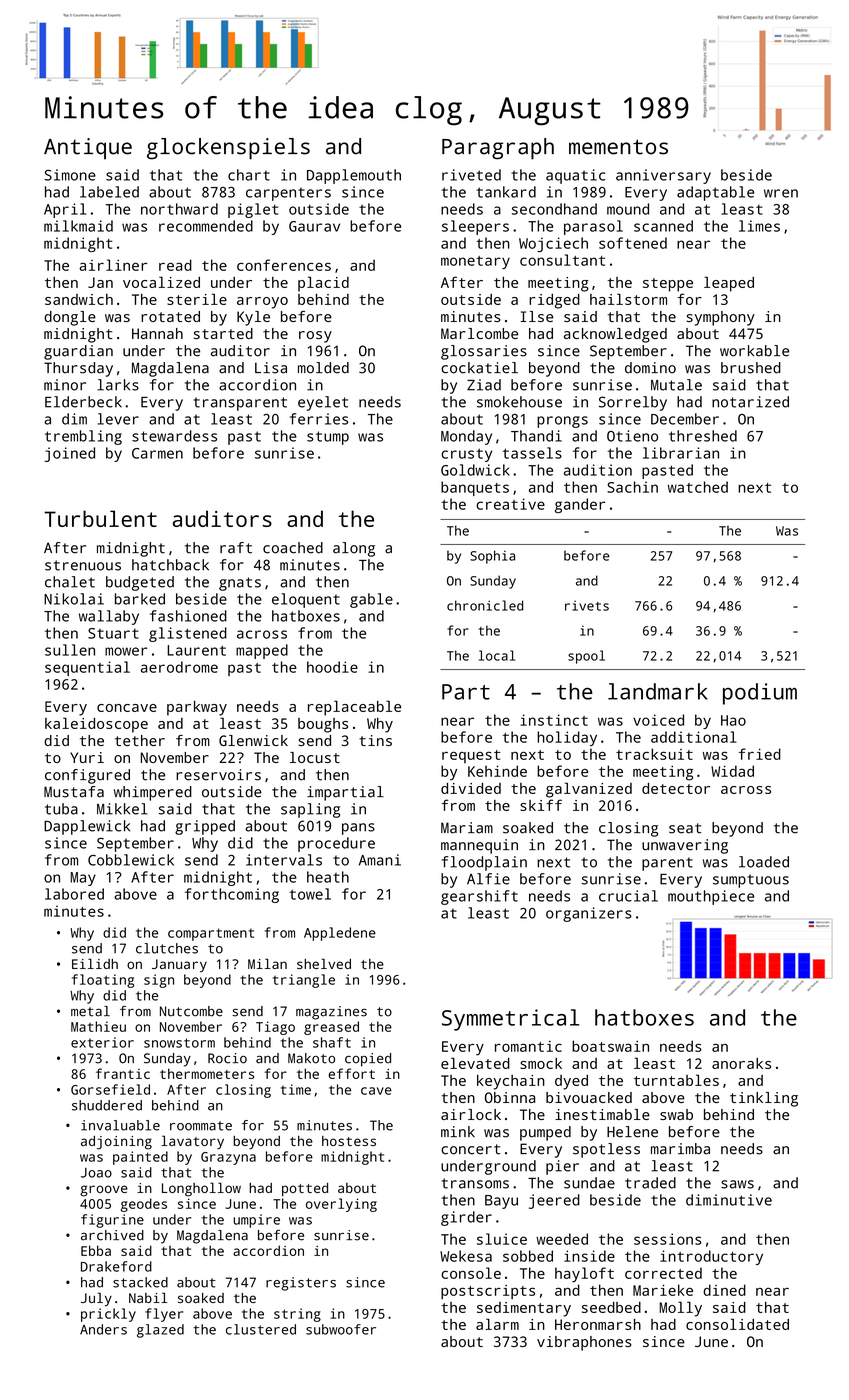 This image has width=849, height=1400. What do you see at coordinates (475, 262) in the image?
I see `monetary` at bounding box center [475, 262].
